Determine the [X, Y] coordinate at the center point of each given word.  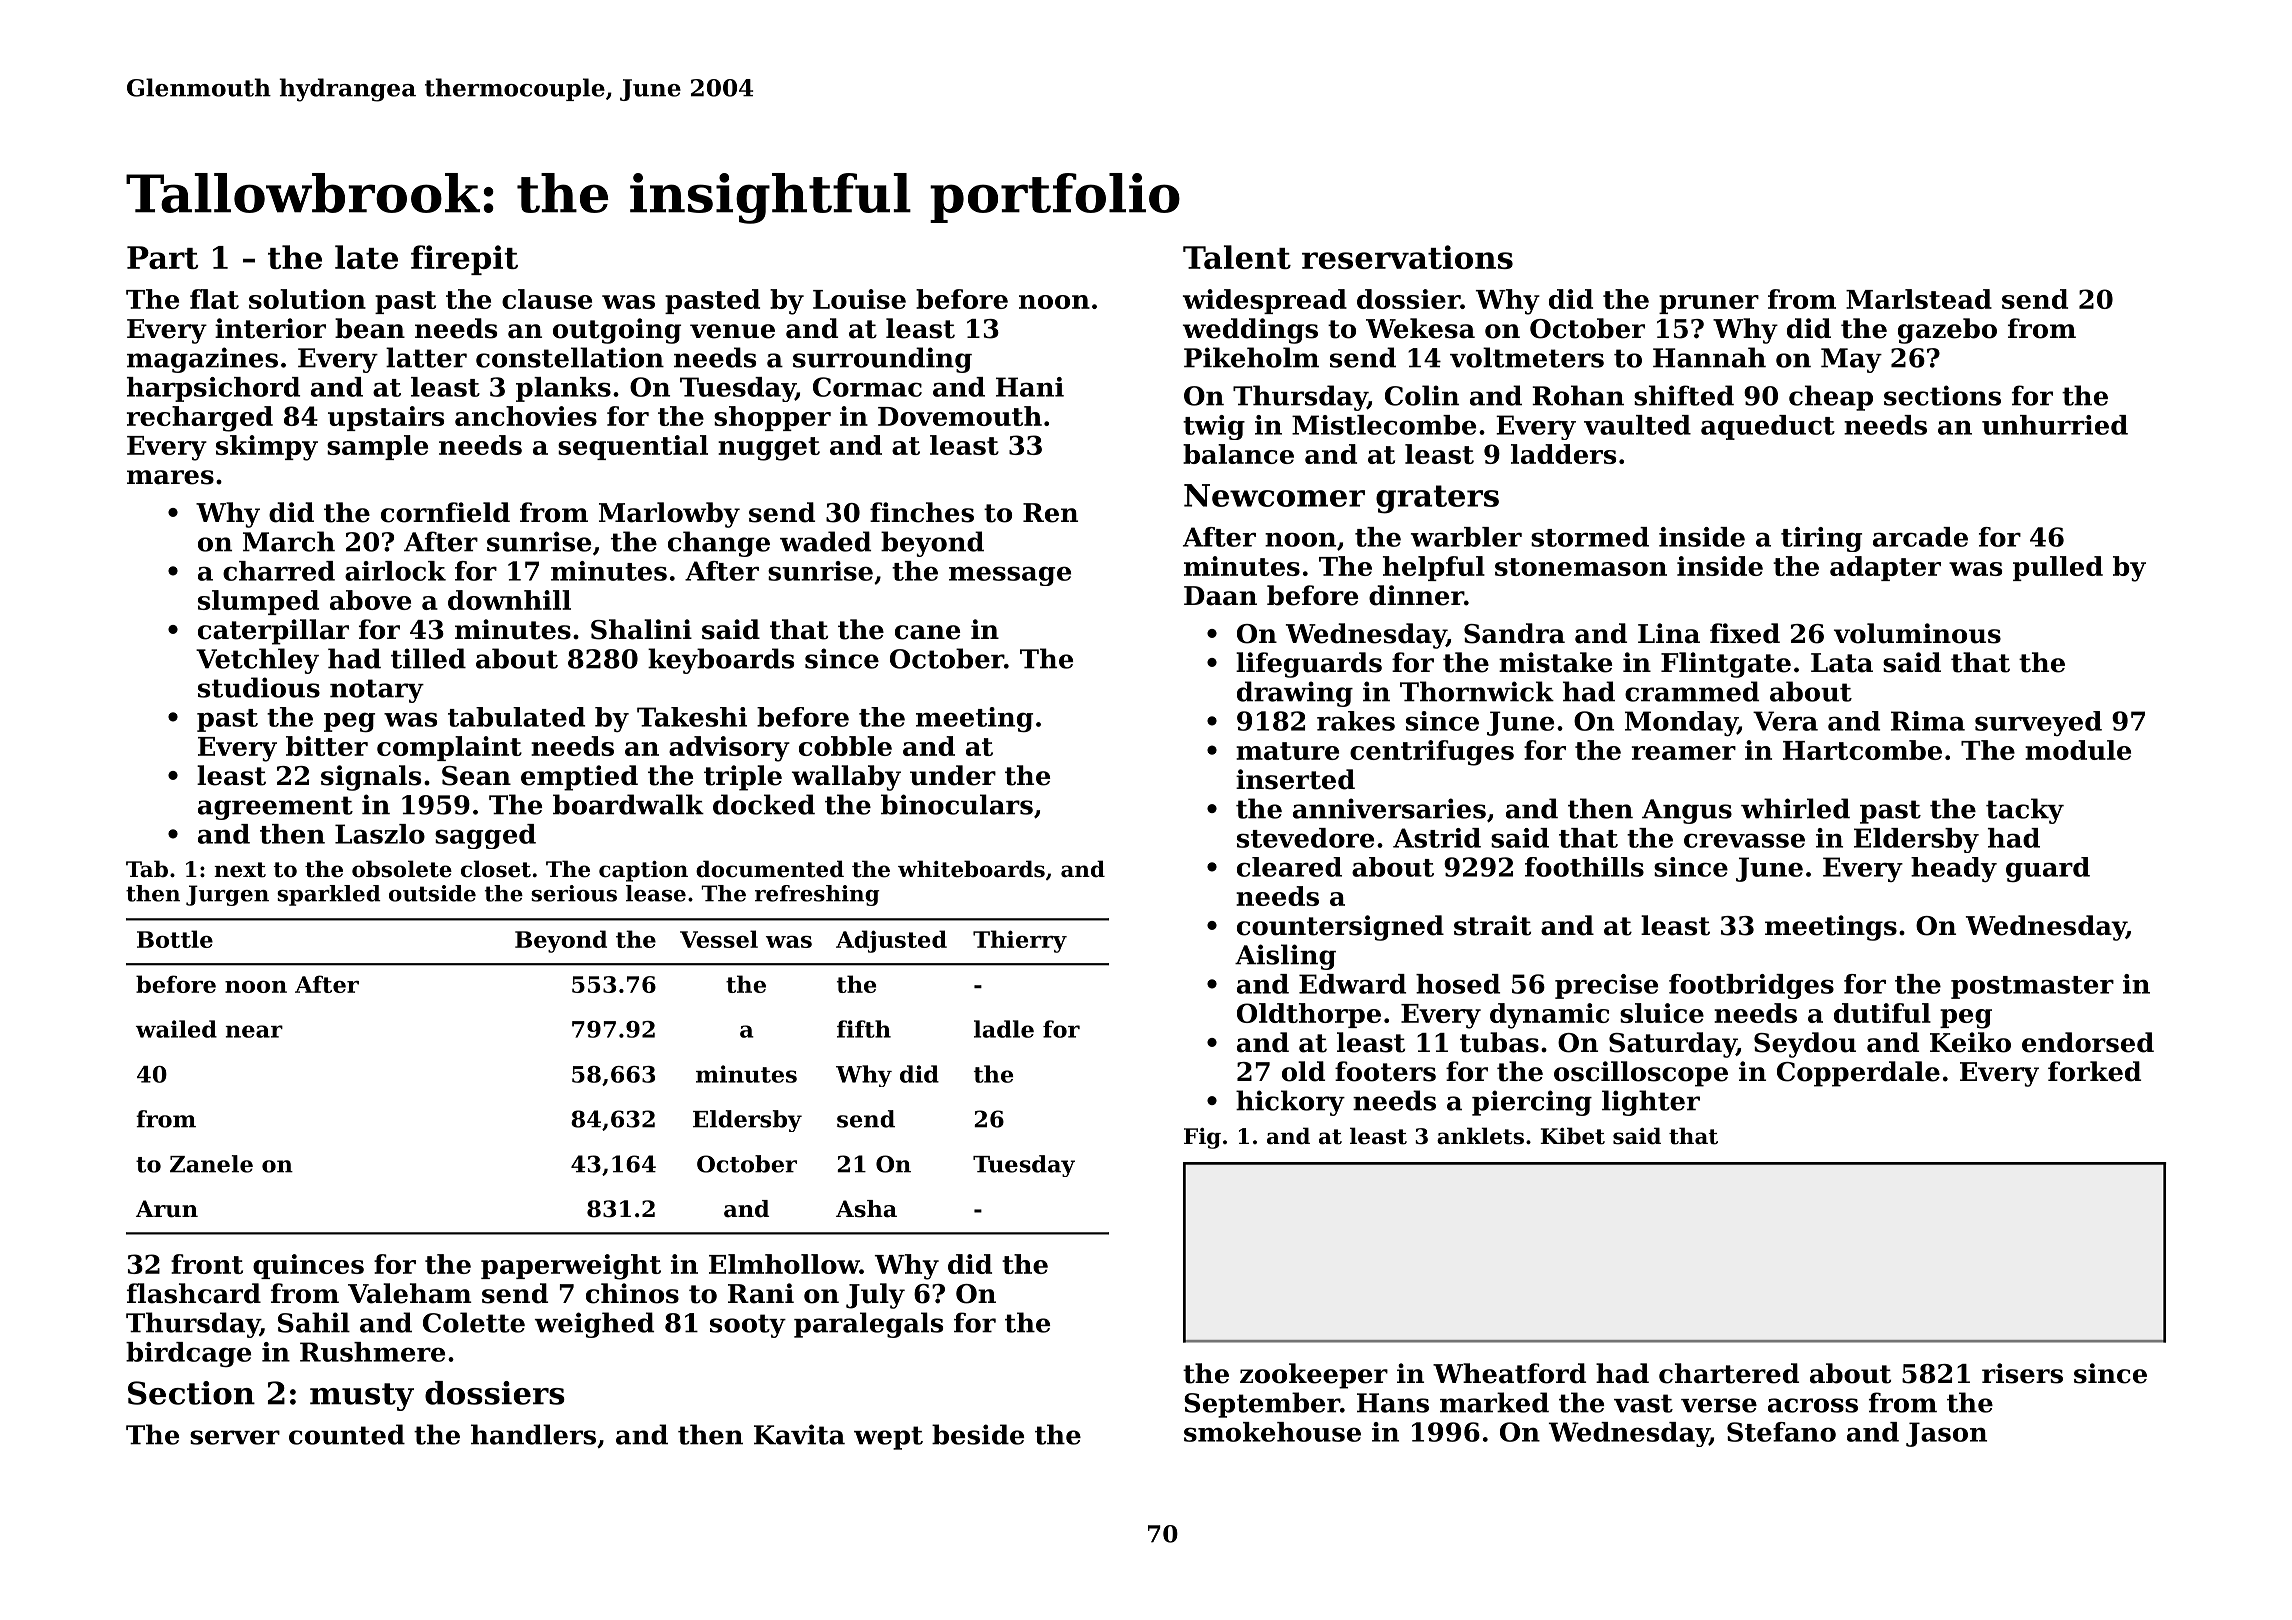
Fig [1202, 1138]
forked [2094, 1071]
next [240, 870]
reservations [1407, 257]
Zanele [211, 1164]
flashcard [194, 1293]
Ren [1050, 513]
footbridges [1751, 986]
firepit [464, 260]
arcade [1920, 537]
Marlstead [1919, 299]
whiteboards [971, 869]
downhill [509, 600]
